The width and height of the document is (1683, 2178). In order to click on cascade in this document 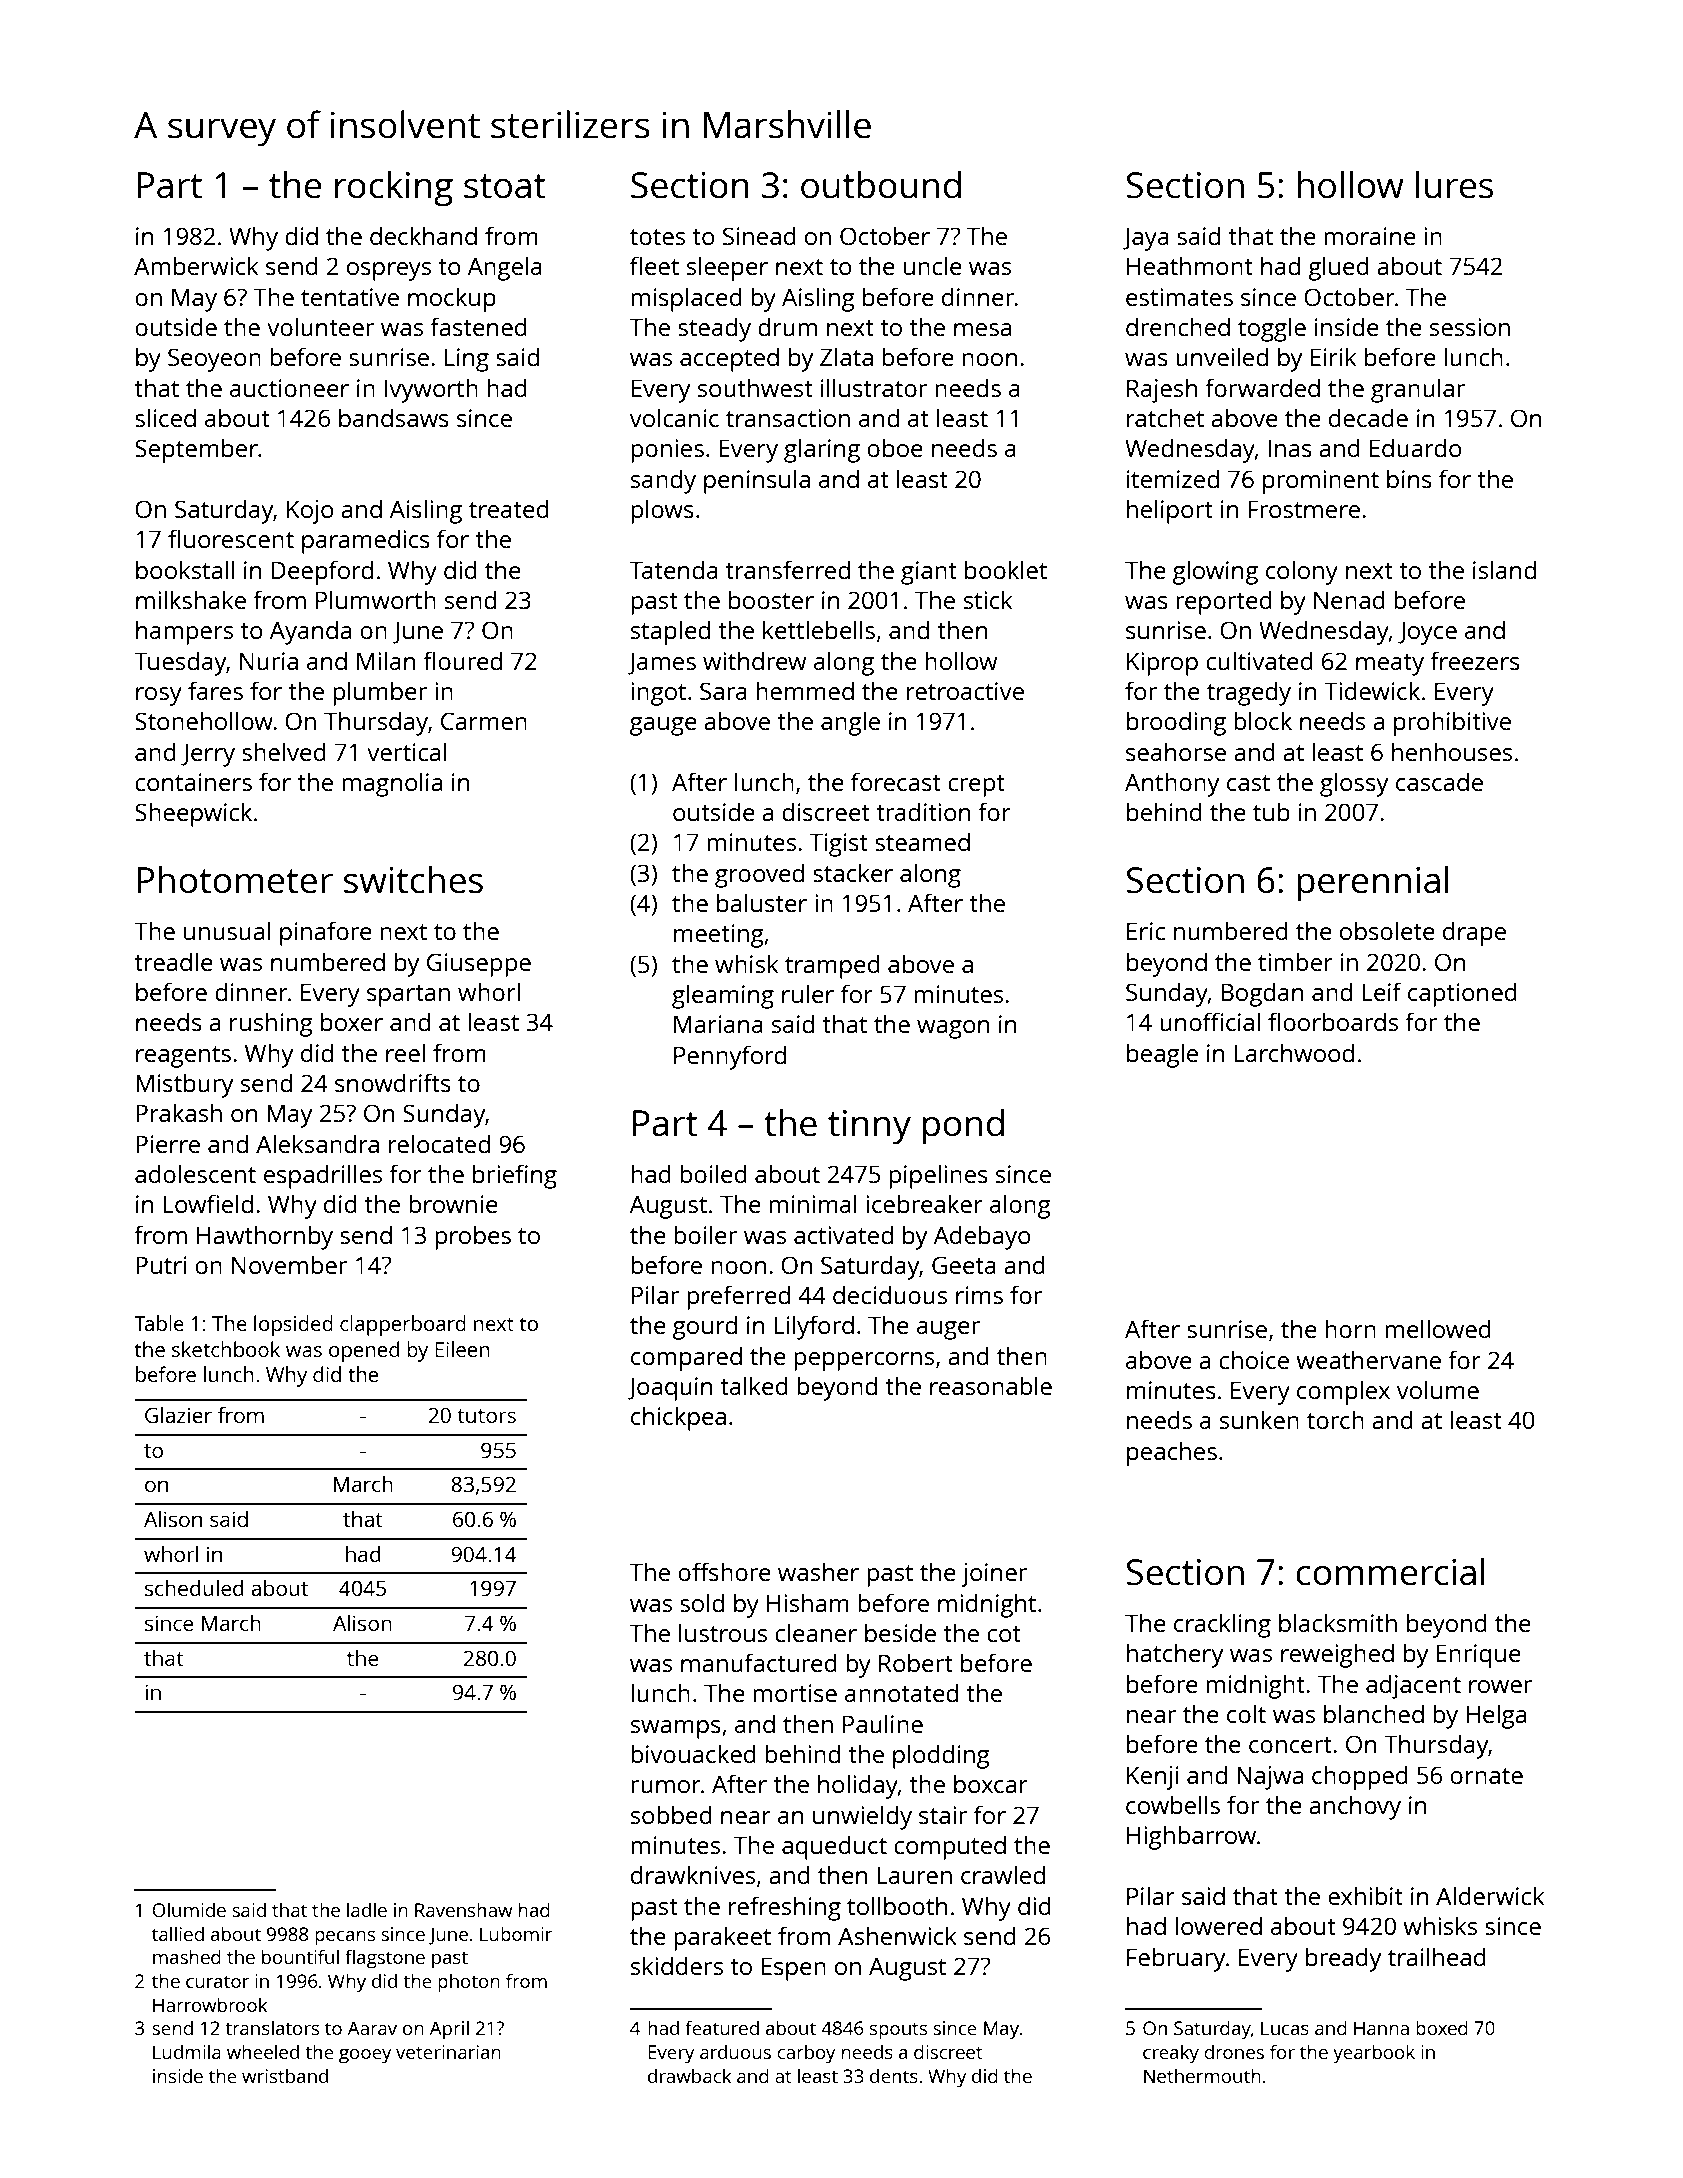, I will do `click(1439, 781)`.
